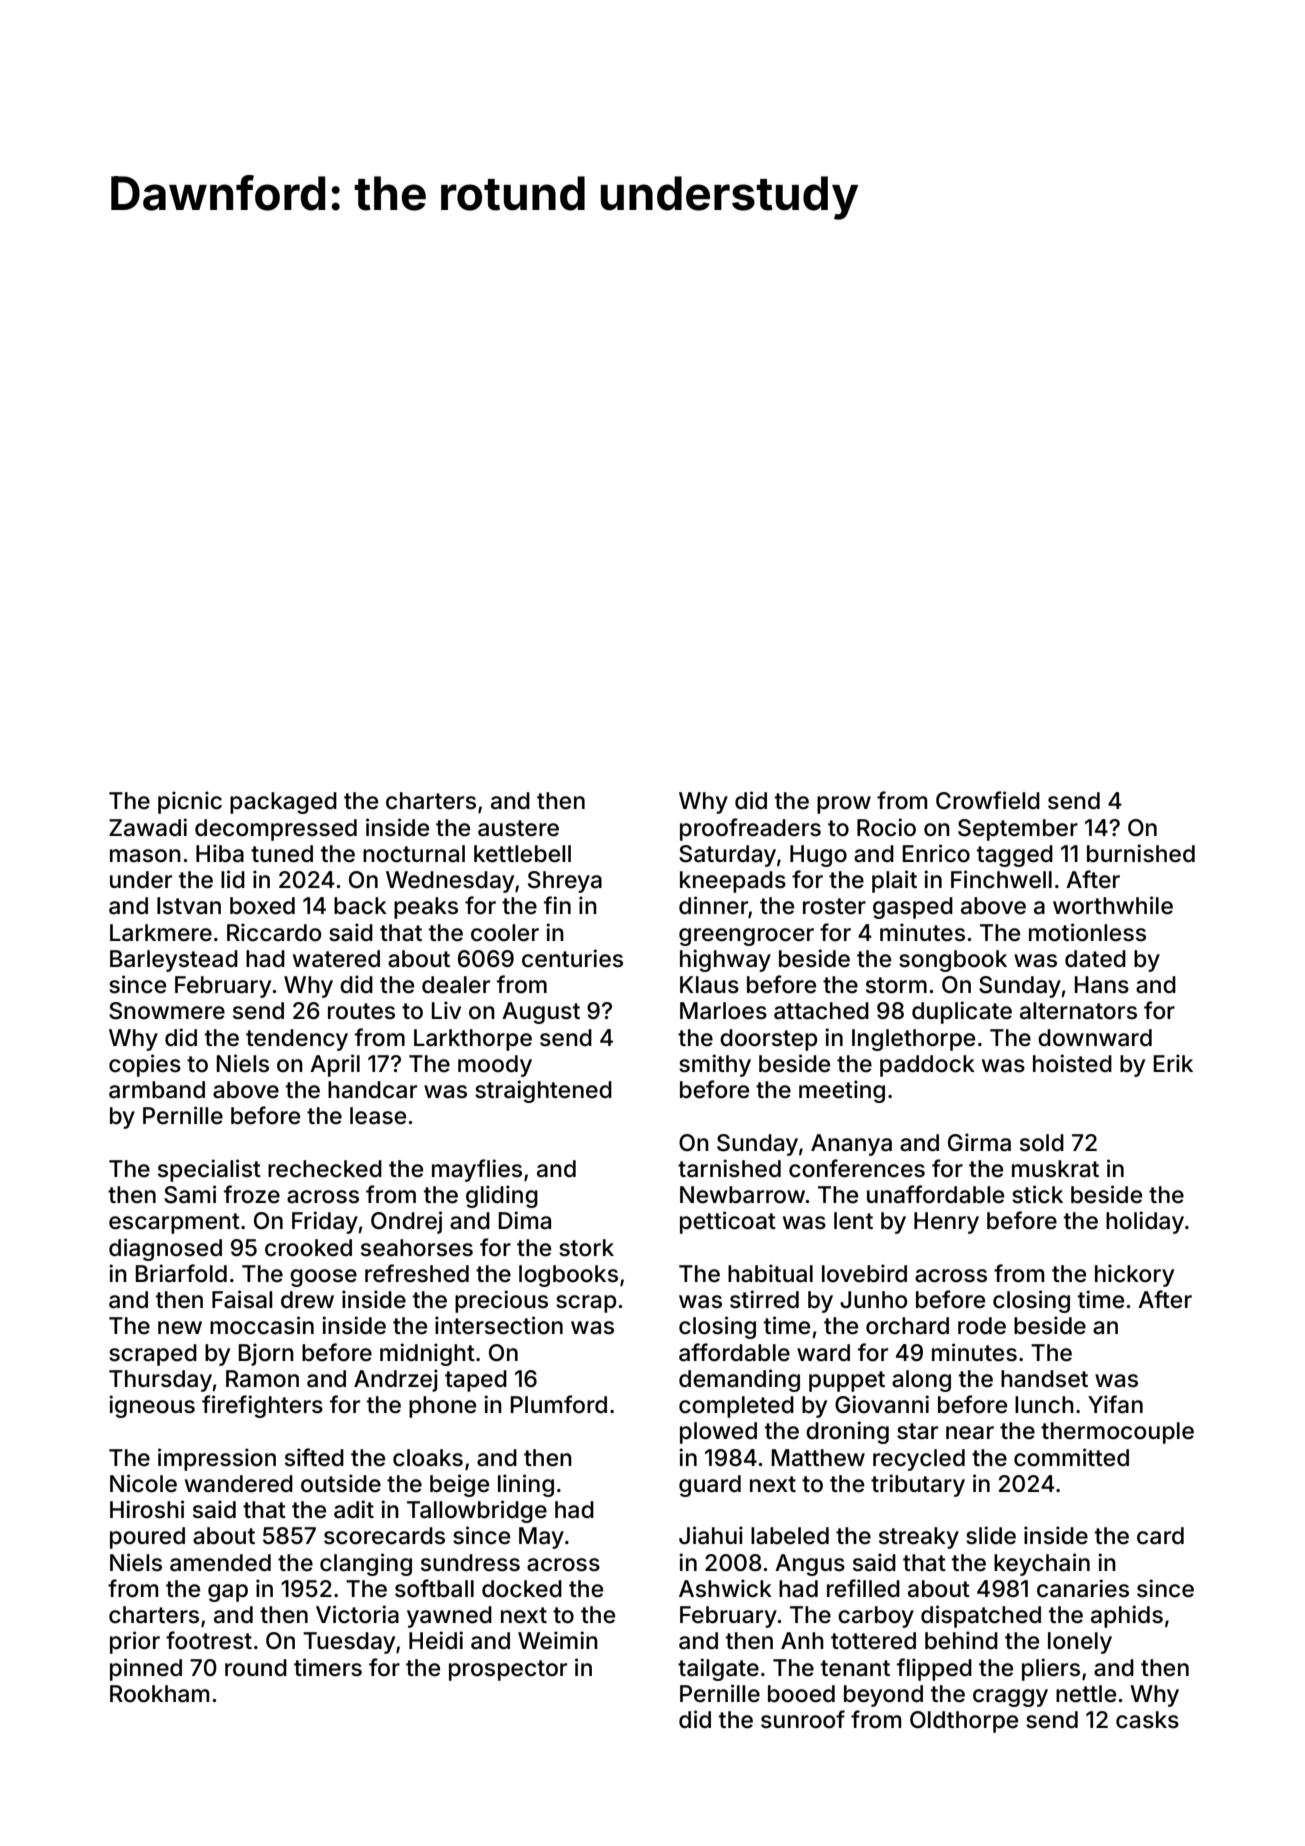  What do you see at coordinates (844, 805) in the page?
I see `prow` at bounding box center [844, 805].
